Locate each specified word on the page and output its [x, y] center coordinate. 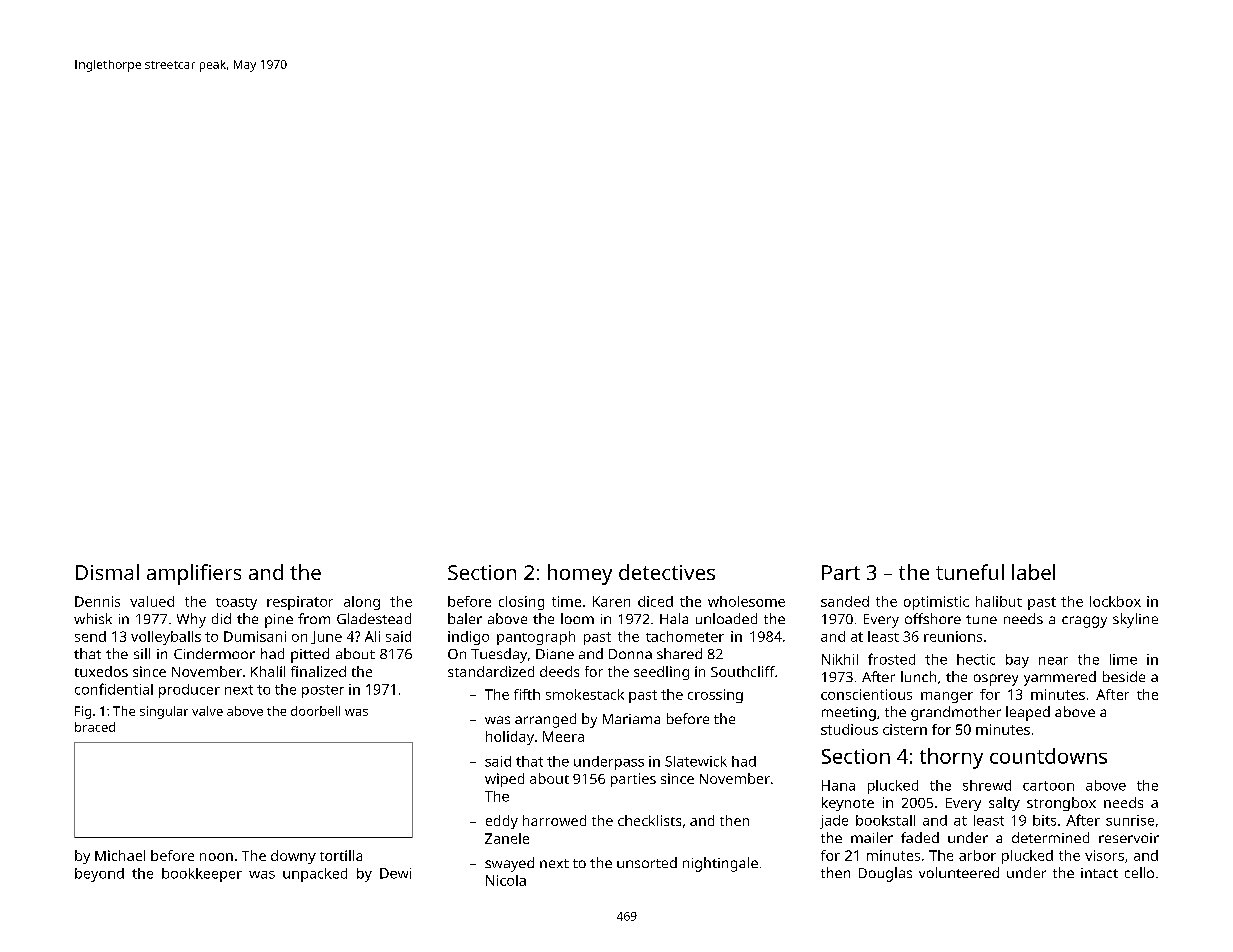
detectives [667, 572]
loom [577, 618]
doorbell [315, 711]
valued [152, 601]
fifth [527, 694]
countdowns [1048, 756]
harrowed [554, 820]
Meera [563, 736]
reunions [953, 636]
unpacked [315, 875]
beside [1124, 676]
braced [95, 727]
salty [1004, 804]
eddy [502, 822]
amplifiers [194, 574]
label [1033, 572]
